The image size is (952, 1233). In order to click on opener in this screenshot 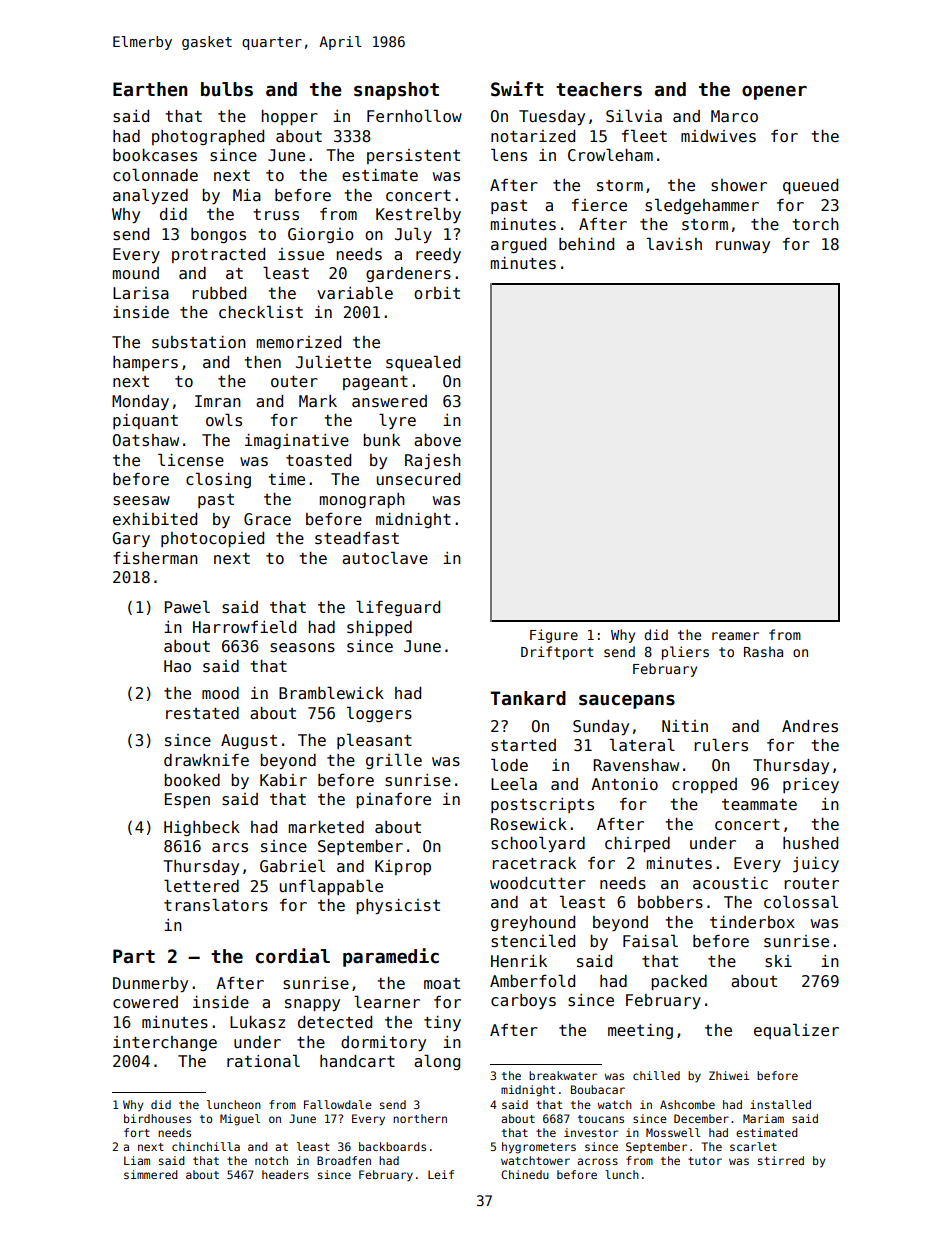, I will do `click(774, 93)`.
